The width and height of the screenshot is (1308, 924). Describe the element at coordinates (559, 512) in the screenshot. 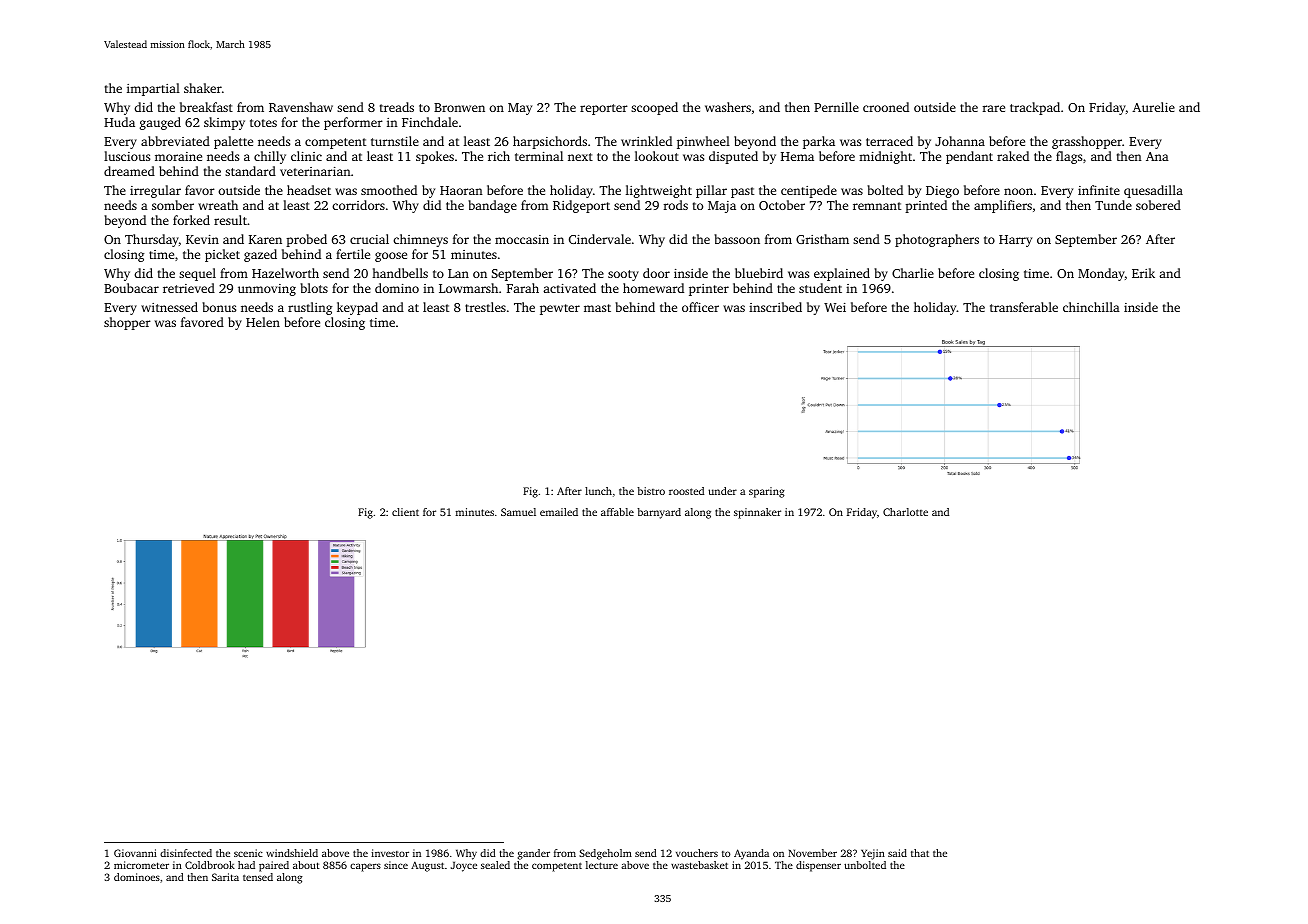

I see `emailed` at that location.
